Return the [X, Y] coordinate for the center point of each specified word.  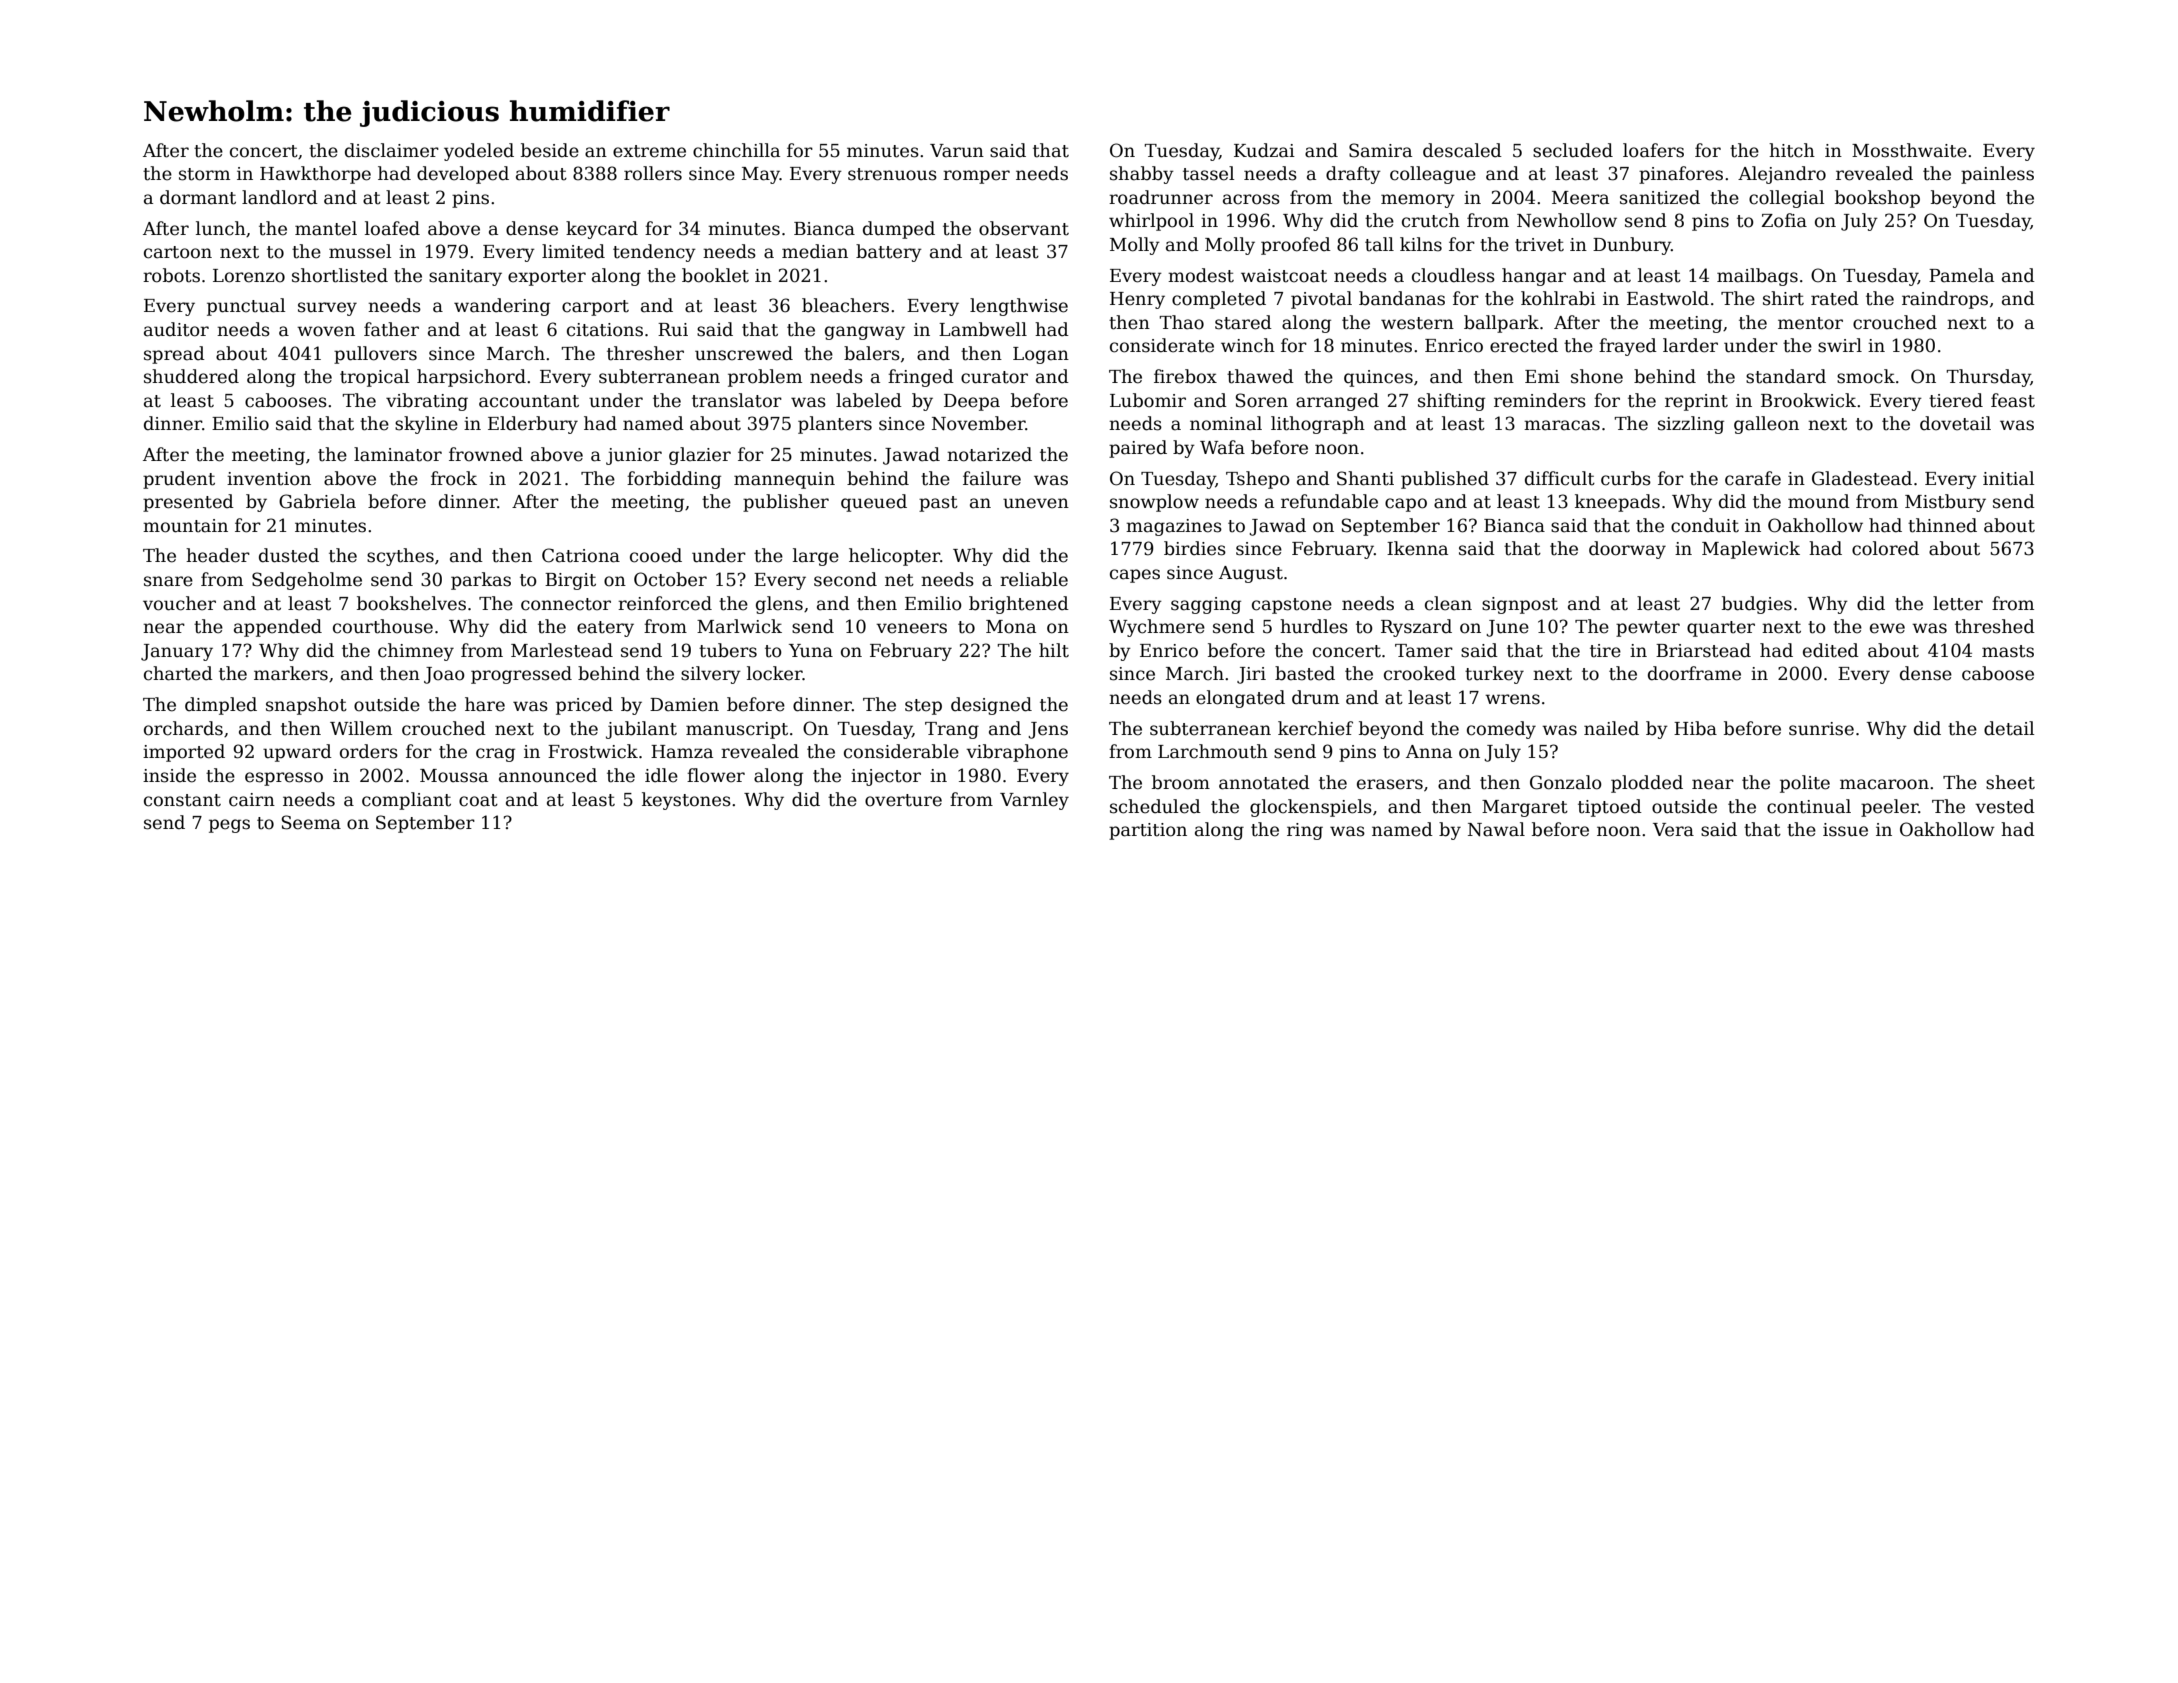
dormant [198, 197]
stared [1243, 322]
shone [1597, 376]
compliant [406, 801]
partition [1148, 831]
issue [1845, 830]
